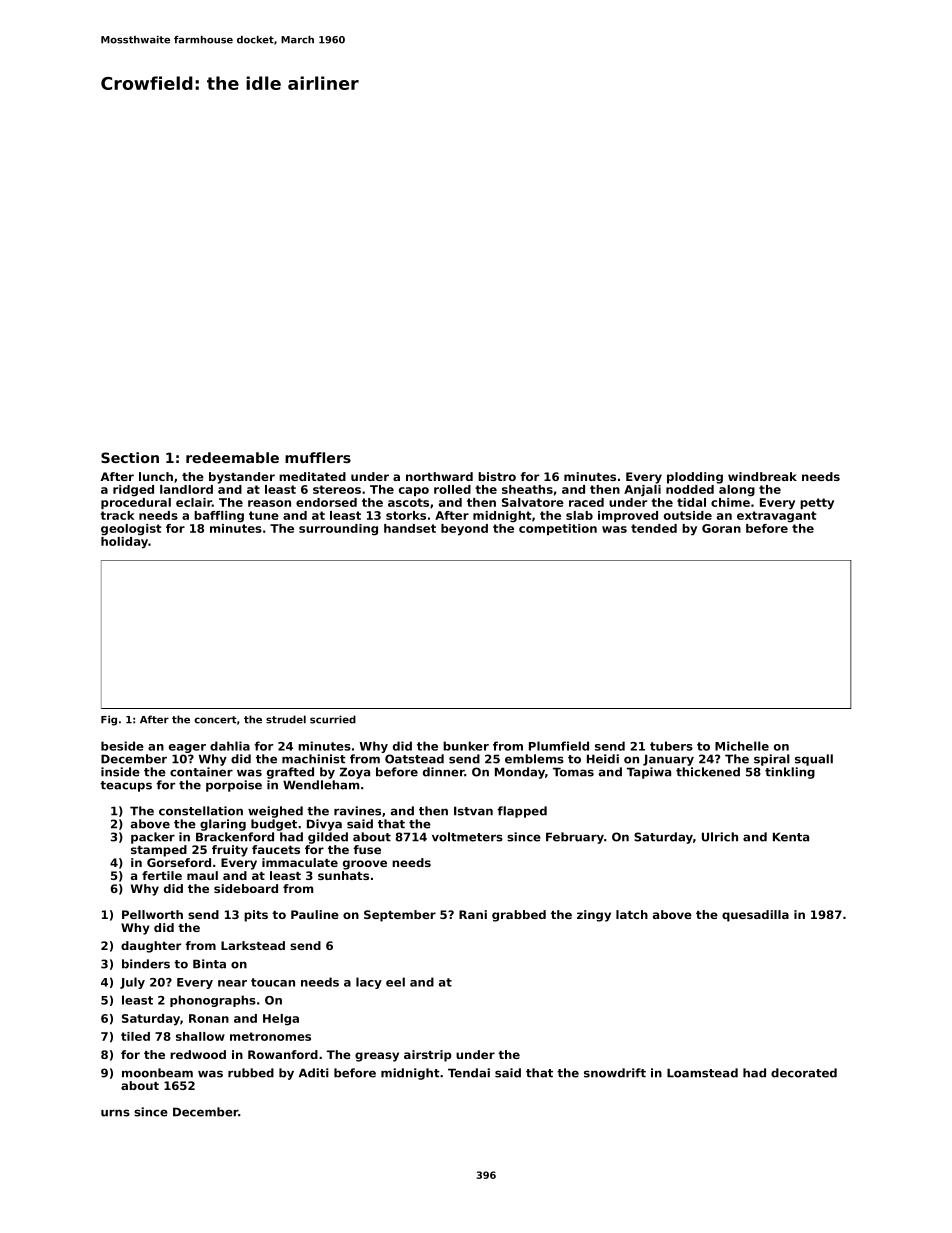 The height and width of the page is (1233, 952). What do you see at coordinates (201, 811) in the page?
I see `constellation` at bounding box center [201, 811].
